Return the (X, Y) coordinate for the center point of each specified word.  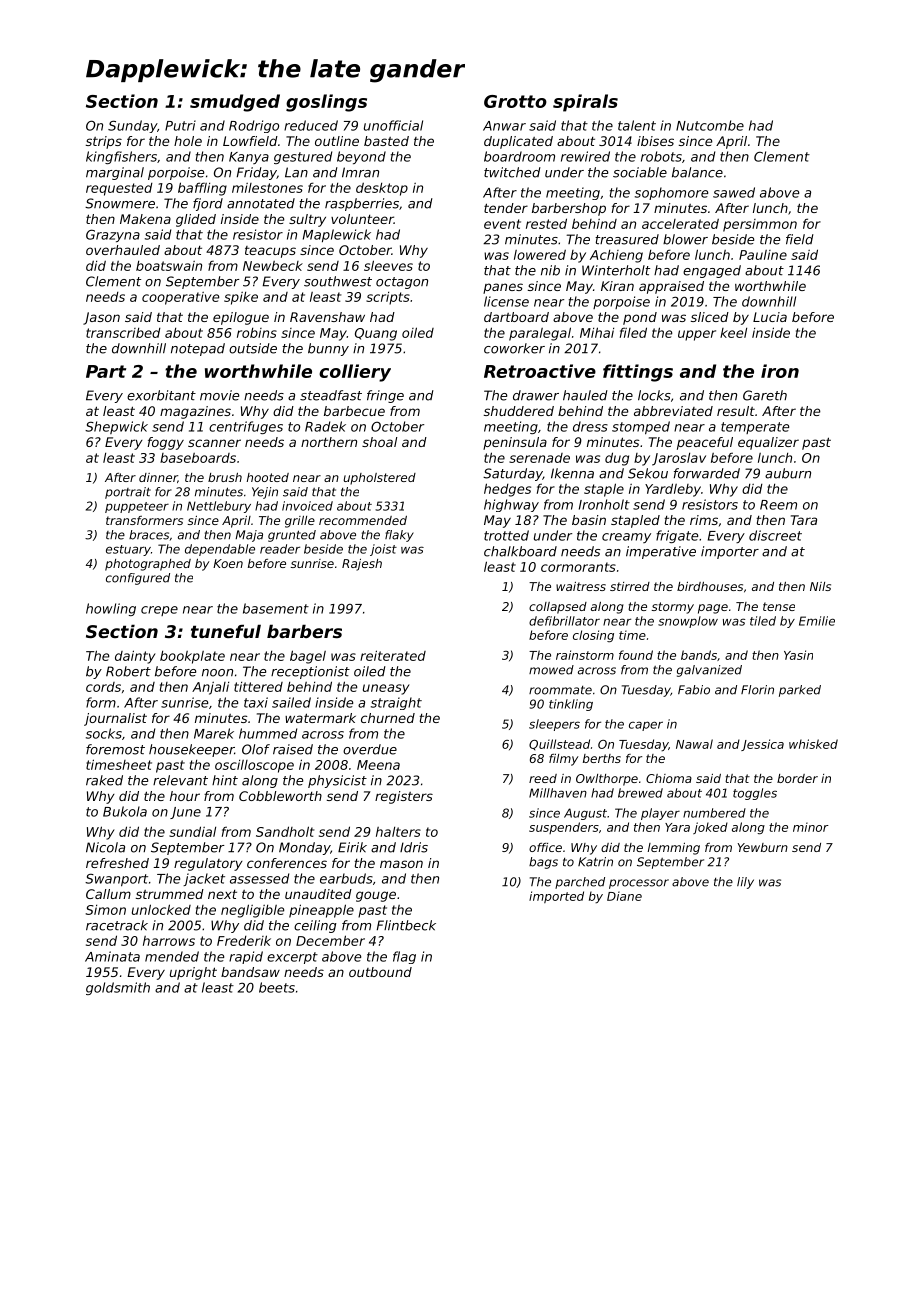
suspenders (564, 828)
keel (733, 333)
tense (779, 606)
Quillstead (559, 744)
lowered (540, 254)
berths (602, 758)
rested (546, 223)
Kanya (249, 158)
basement (276, 608)
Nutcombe (710, 125)
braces (149, 535)
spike (241, 298)
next (222, 894)
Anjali (210, 688)
